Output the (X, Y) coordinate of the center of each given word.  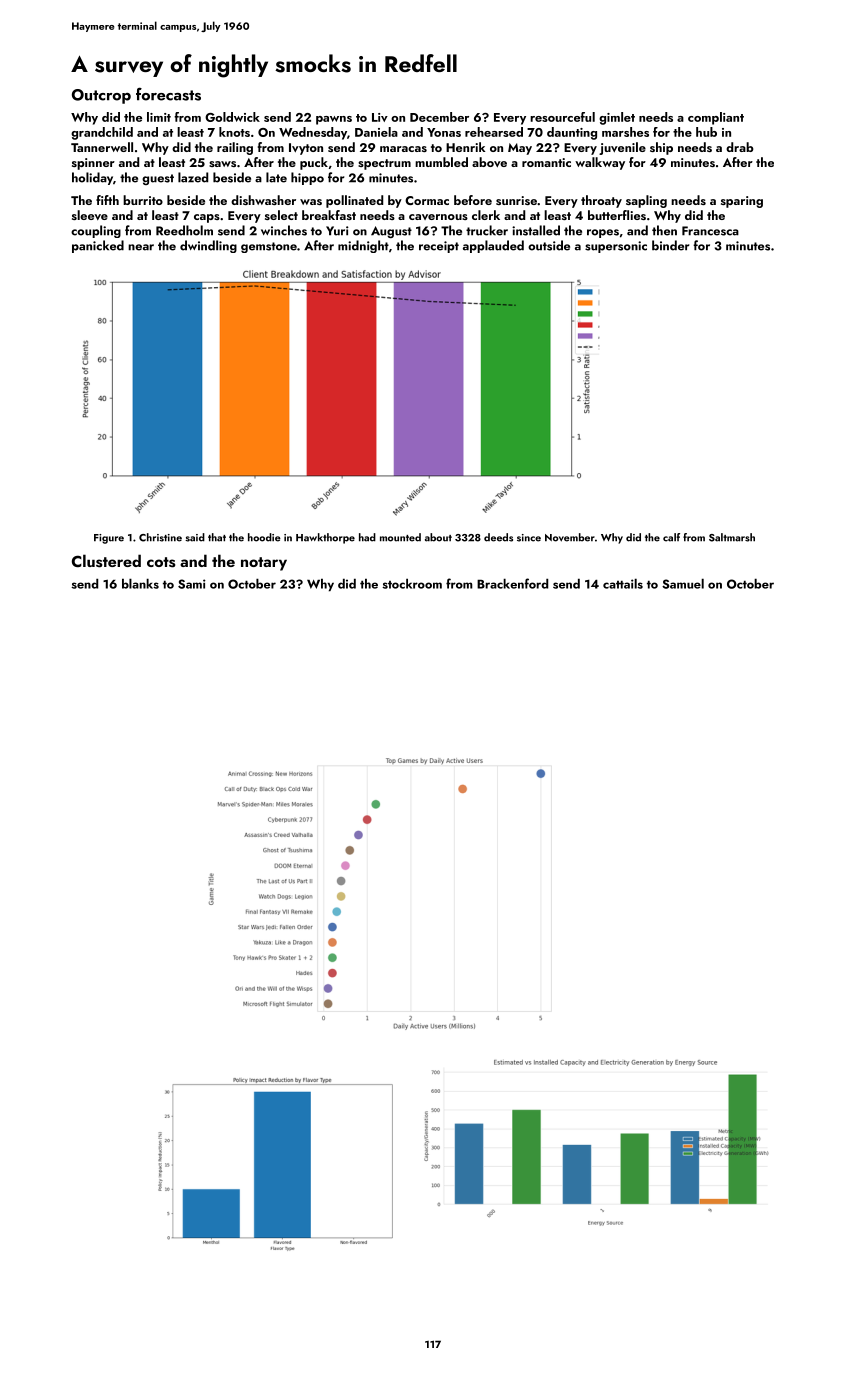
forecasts (168, 94)
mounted (400, 537)
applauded (493, 246)
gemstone (269, 247)
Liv (380, 117)
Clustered (106, 561)
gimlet (617, 118)
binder (670, 245)
